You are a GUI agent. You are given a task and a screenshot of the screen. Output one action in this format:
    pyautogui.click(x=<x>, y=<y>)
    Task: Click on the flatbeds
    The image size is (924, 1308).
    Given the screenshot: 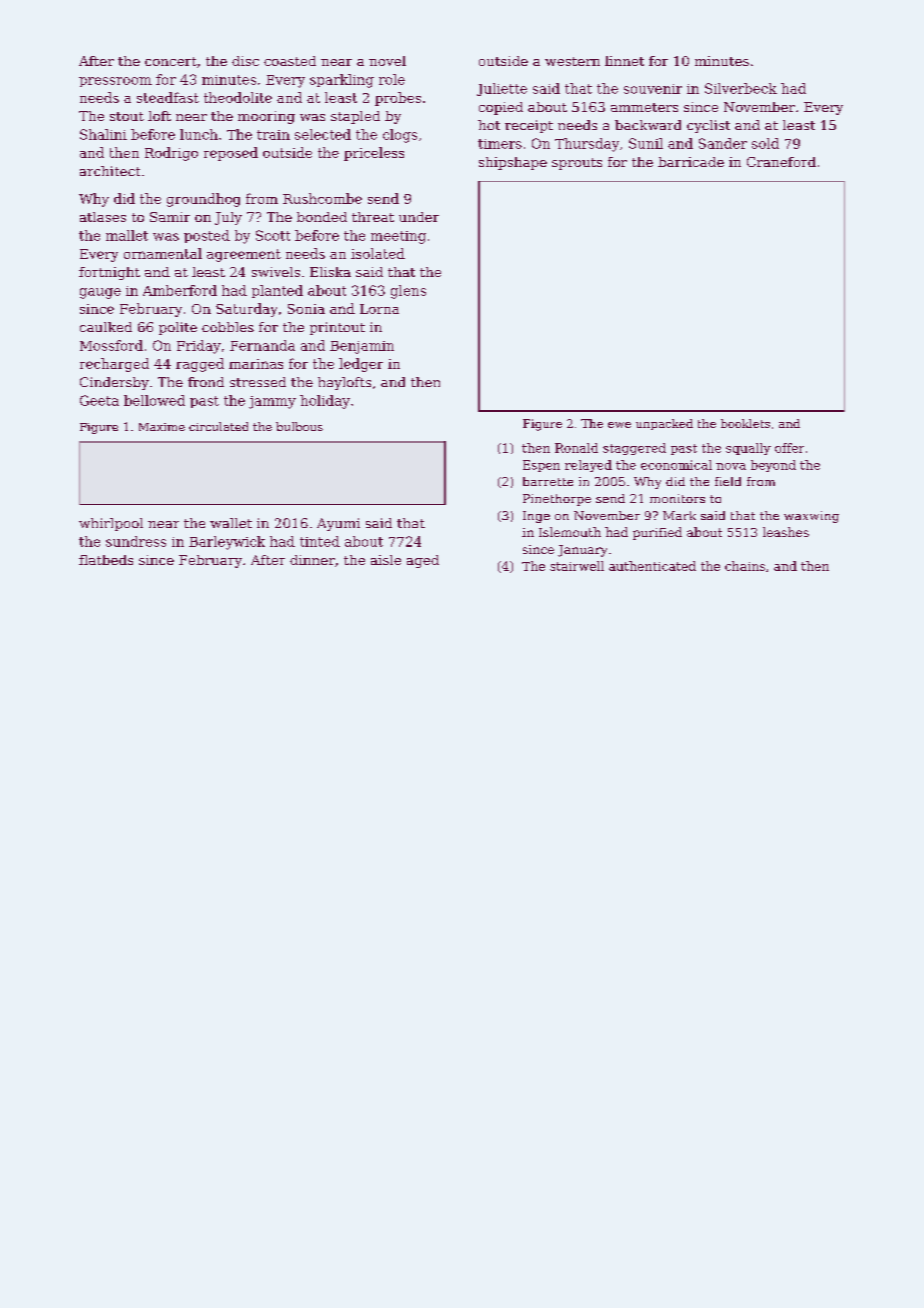 What is the action you would take?
    pyautogui.click(x=106, y=560)
